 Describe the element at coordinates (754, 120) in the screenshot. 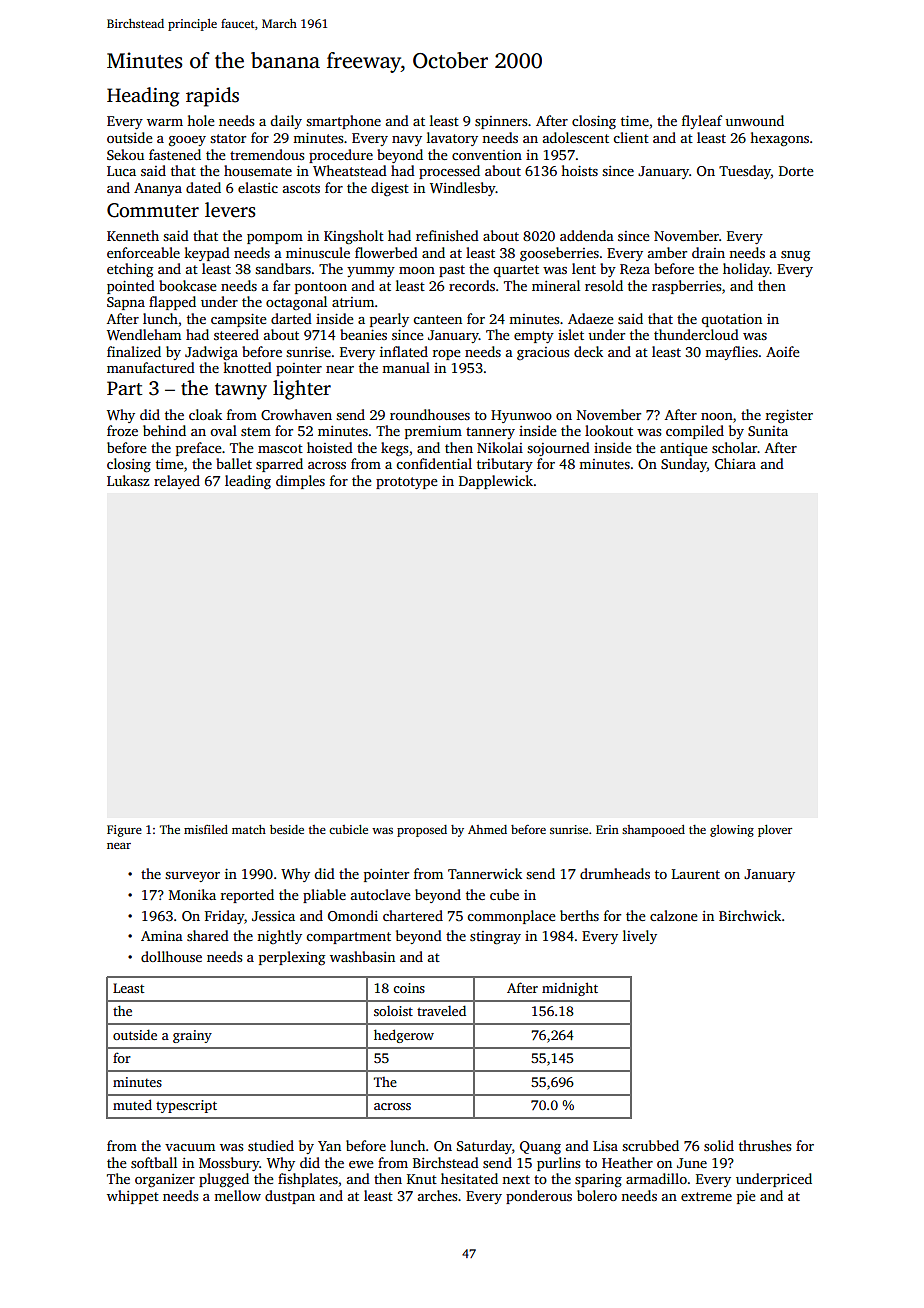

I see `unwound` at that location.
